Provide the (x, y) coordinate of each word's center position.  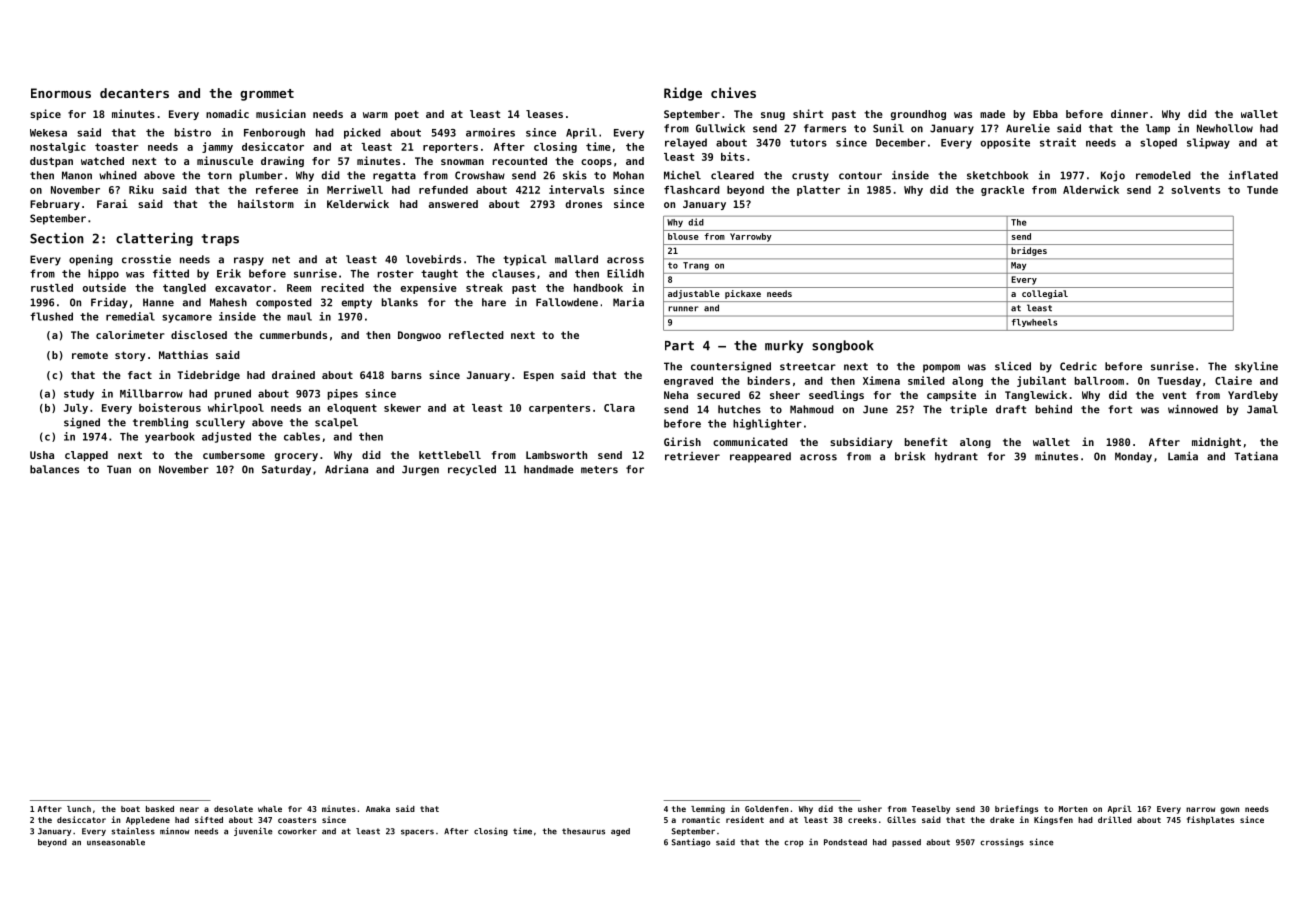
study (79, 394)
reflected (476, 335)
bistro (193, 132)
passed (906, 843)
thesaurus (583, 831)
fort (1120, 409)
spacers (417, 832)
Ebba (1045, 114)
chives (733, 92)
